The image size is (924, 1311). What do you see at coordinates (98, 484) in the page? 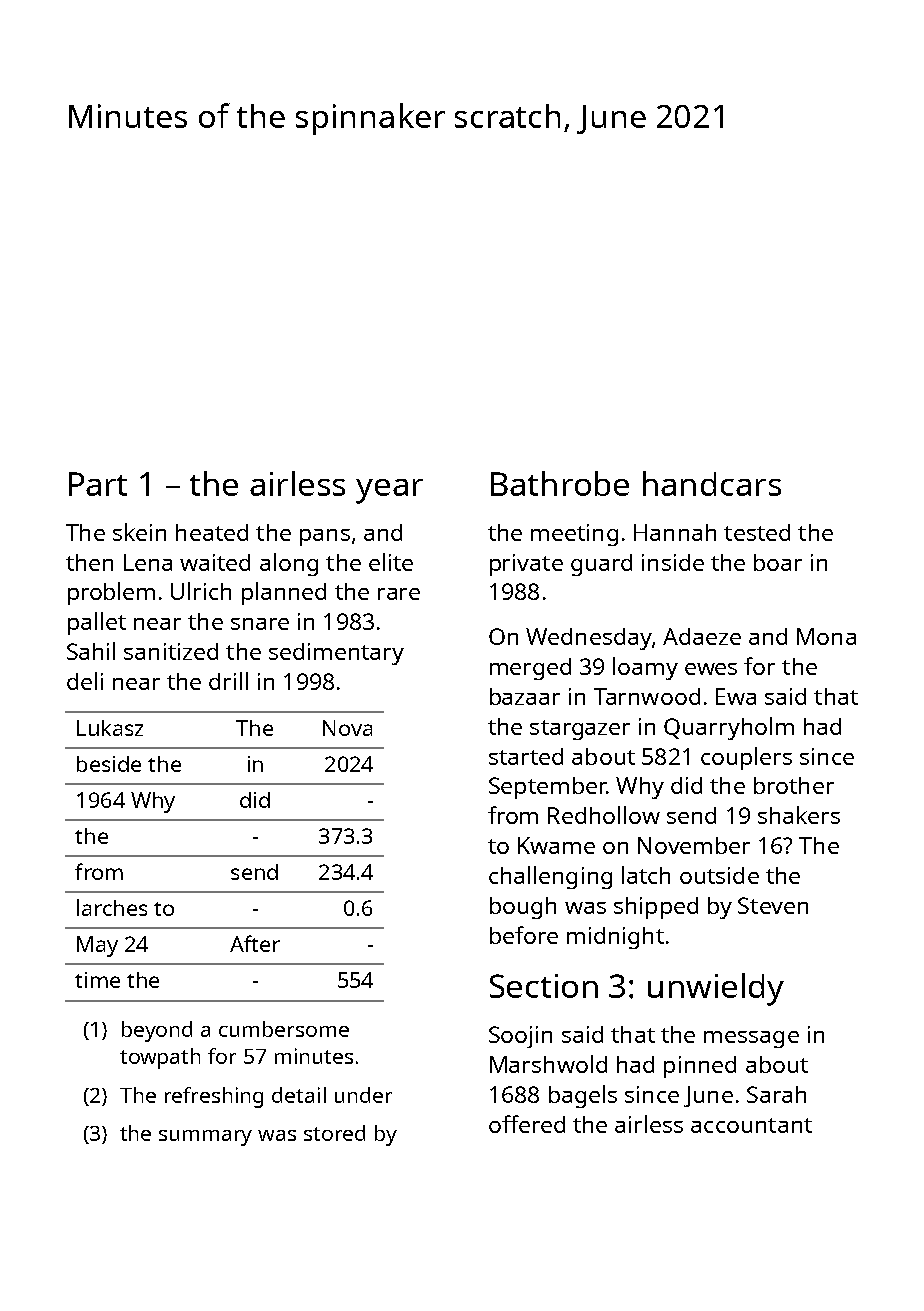
I see `Part` at bounding box center [98, 484].
